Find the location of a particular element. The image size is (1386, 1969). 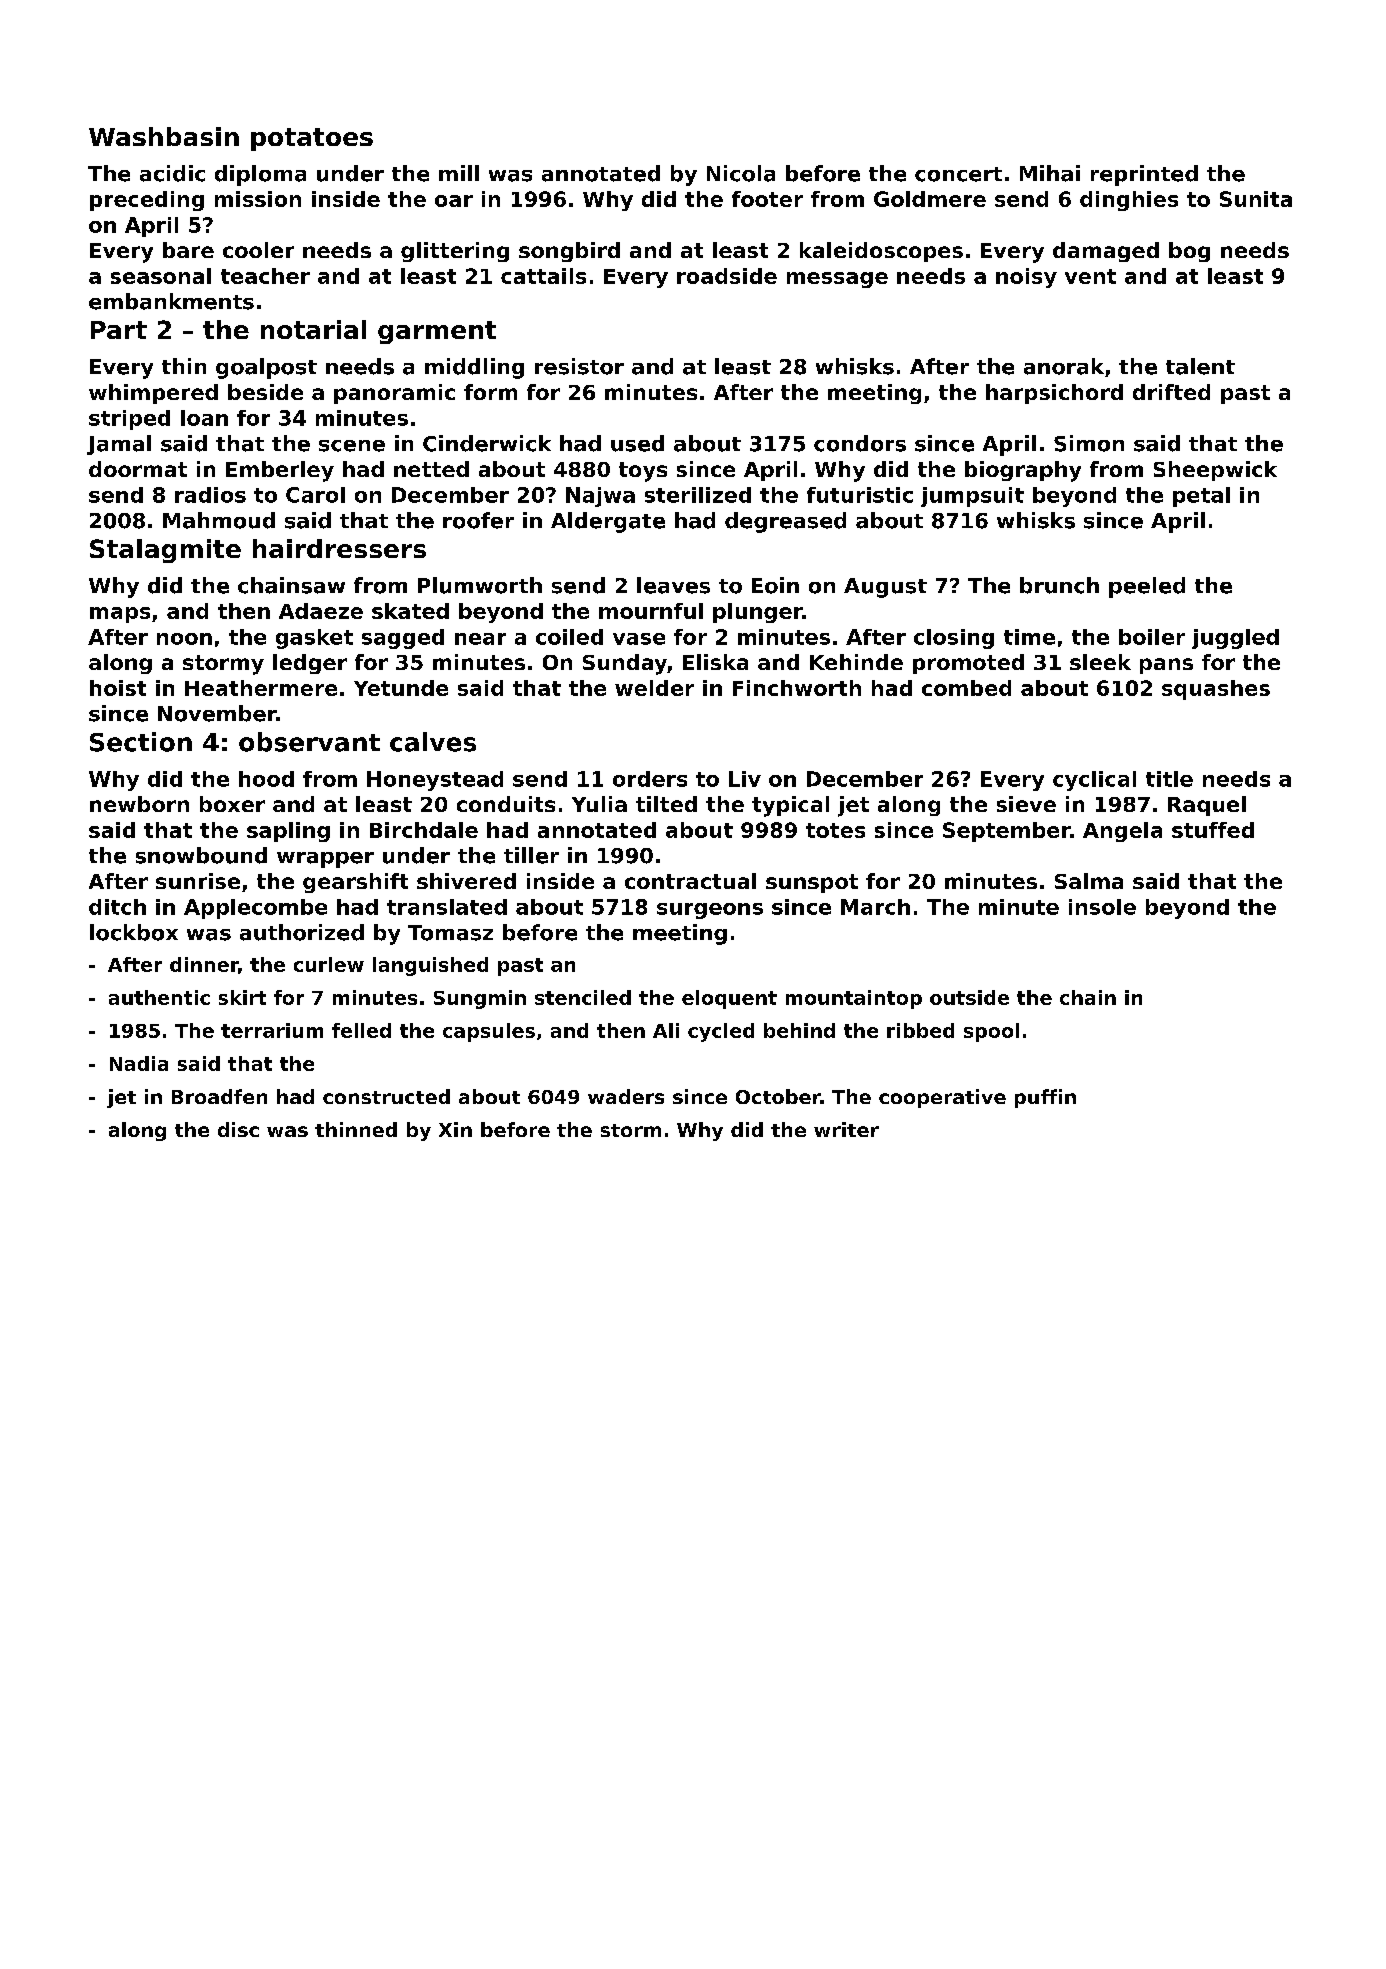

Sheepwick is located at coordinates (1215, 471).
